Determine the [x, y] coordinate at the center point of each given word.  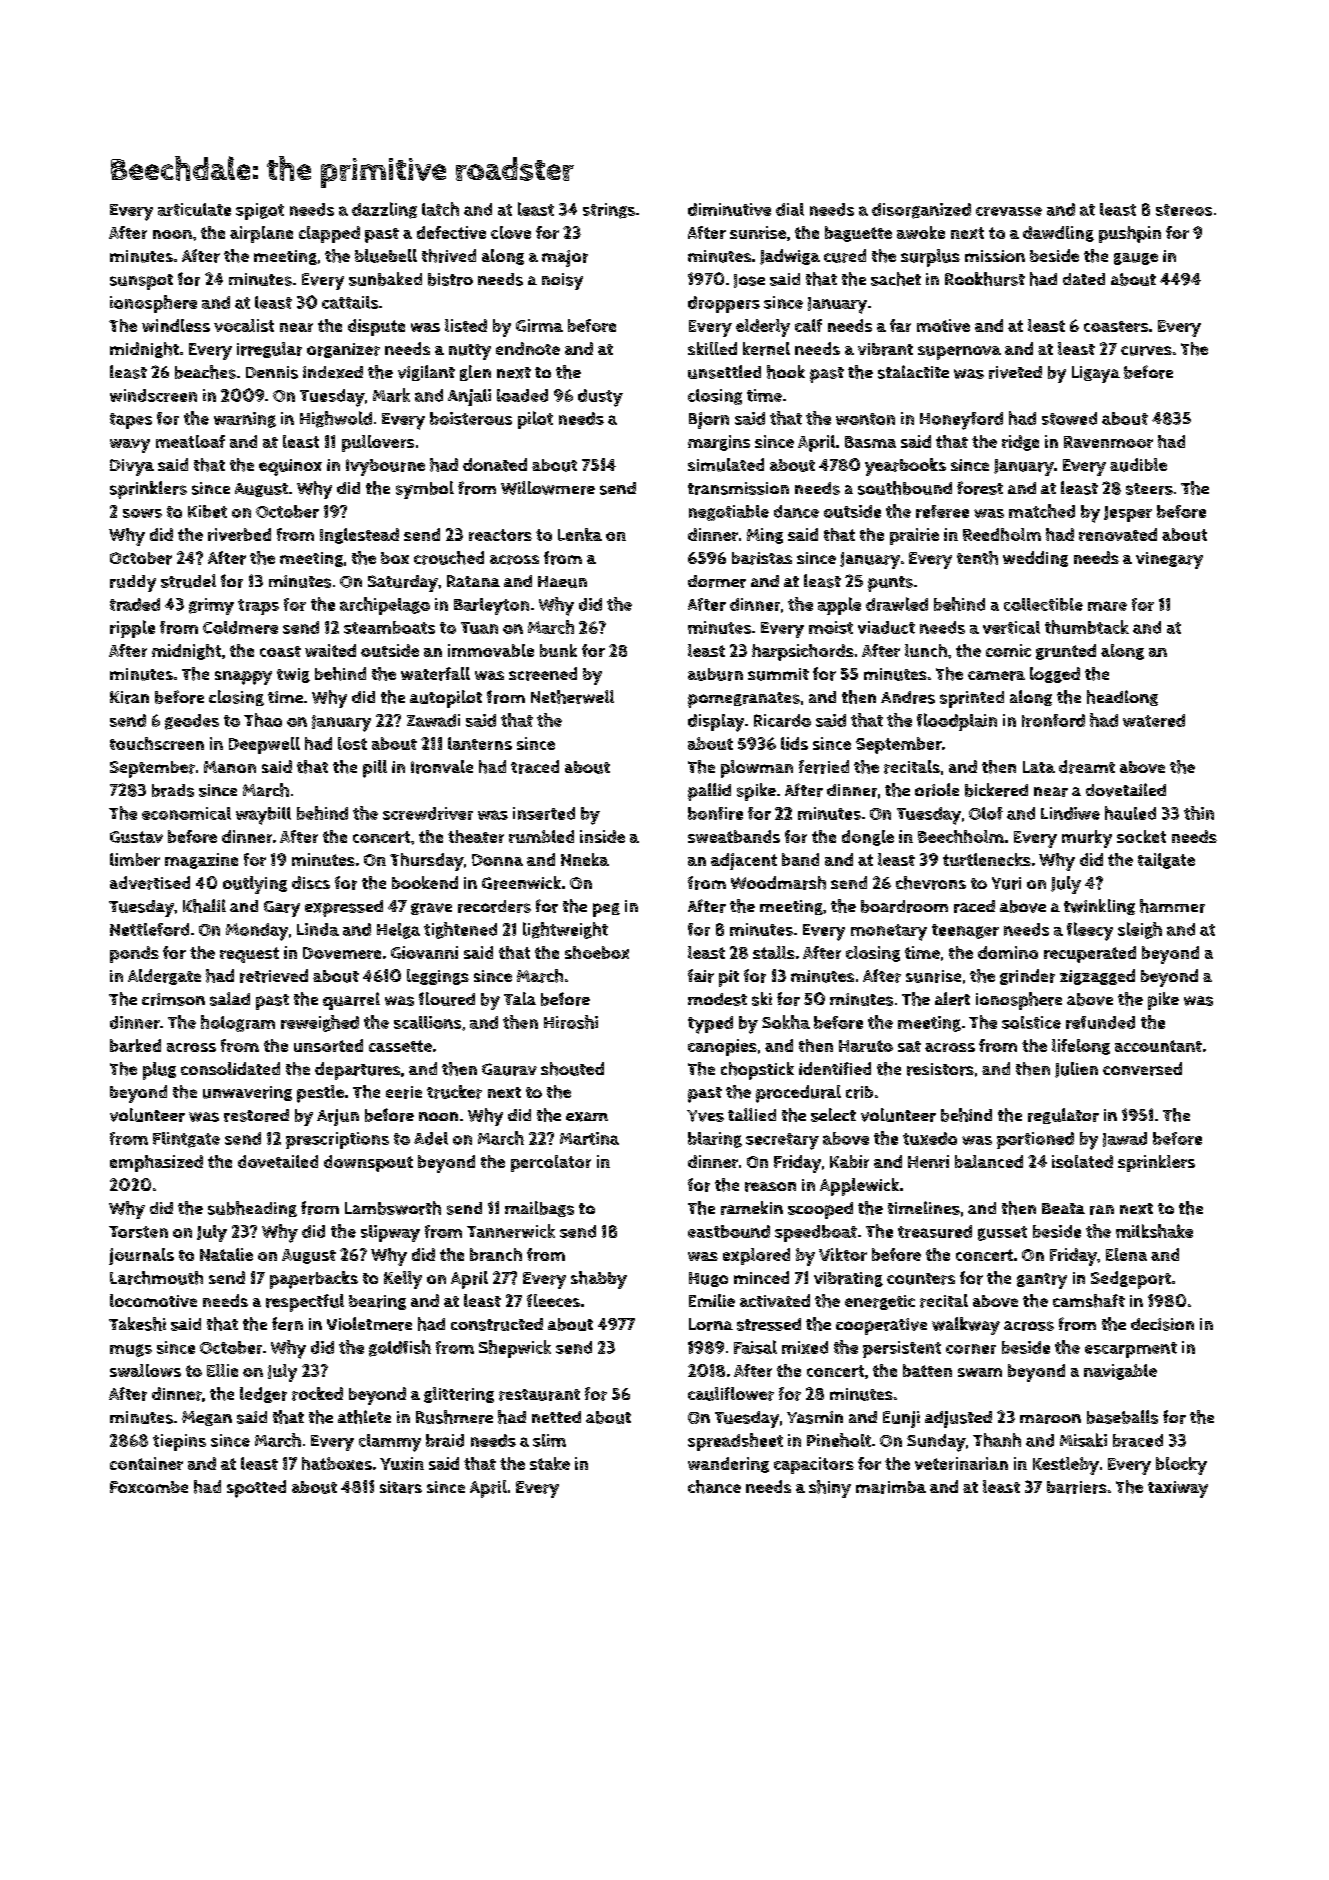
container [146, 1463]
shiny [830, 1489]
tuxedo [930, 1138]
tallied [752, 1114]
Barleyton [491, 606]
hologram [238, 1023]
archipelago [385, 606]
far [900, 325]
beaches [205, 372]
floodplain [957, 722]
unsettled [724, 372]
